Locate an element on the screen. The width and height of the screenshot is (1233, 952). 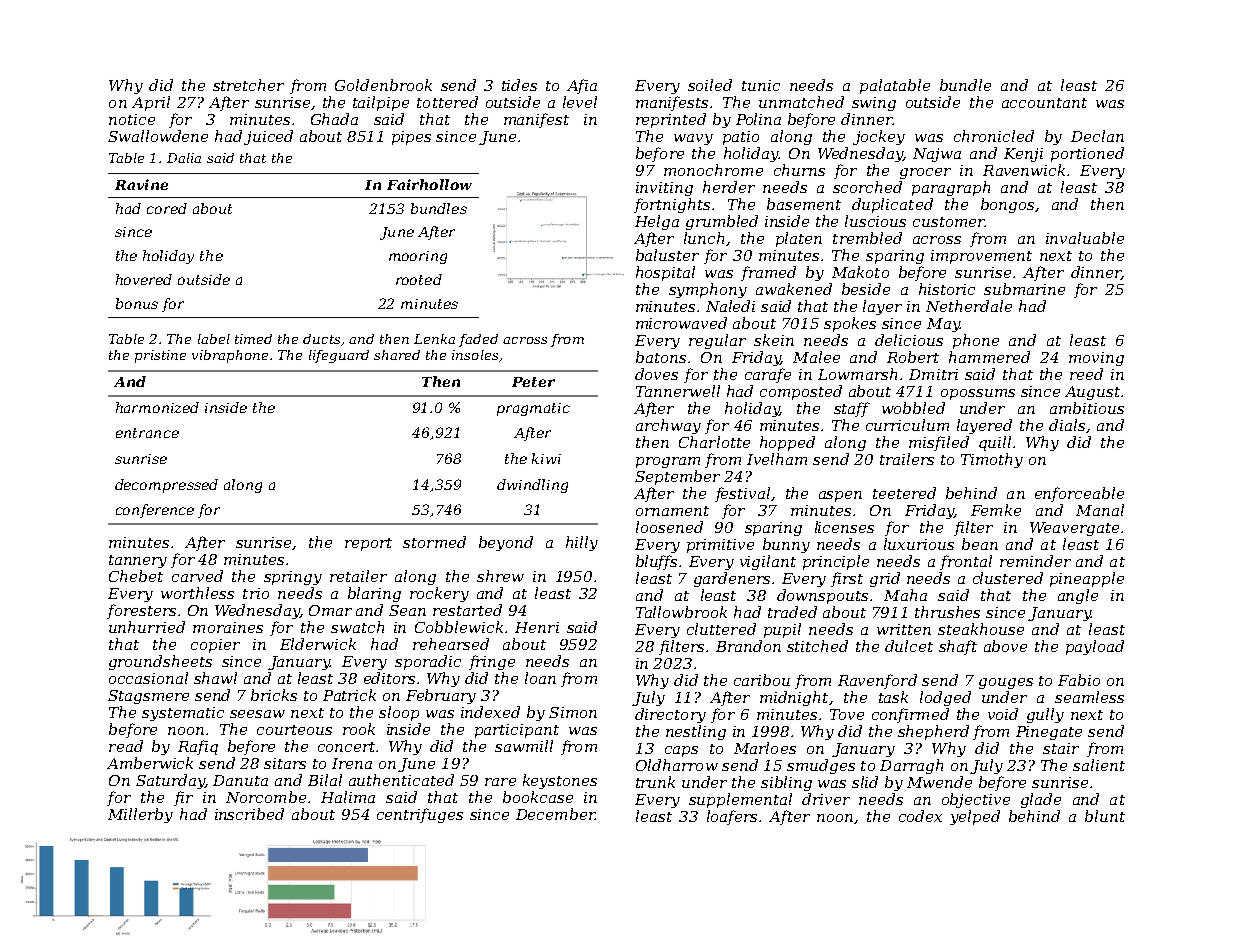
kiwi is located at coordinates (546, 458).
